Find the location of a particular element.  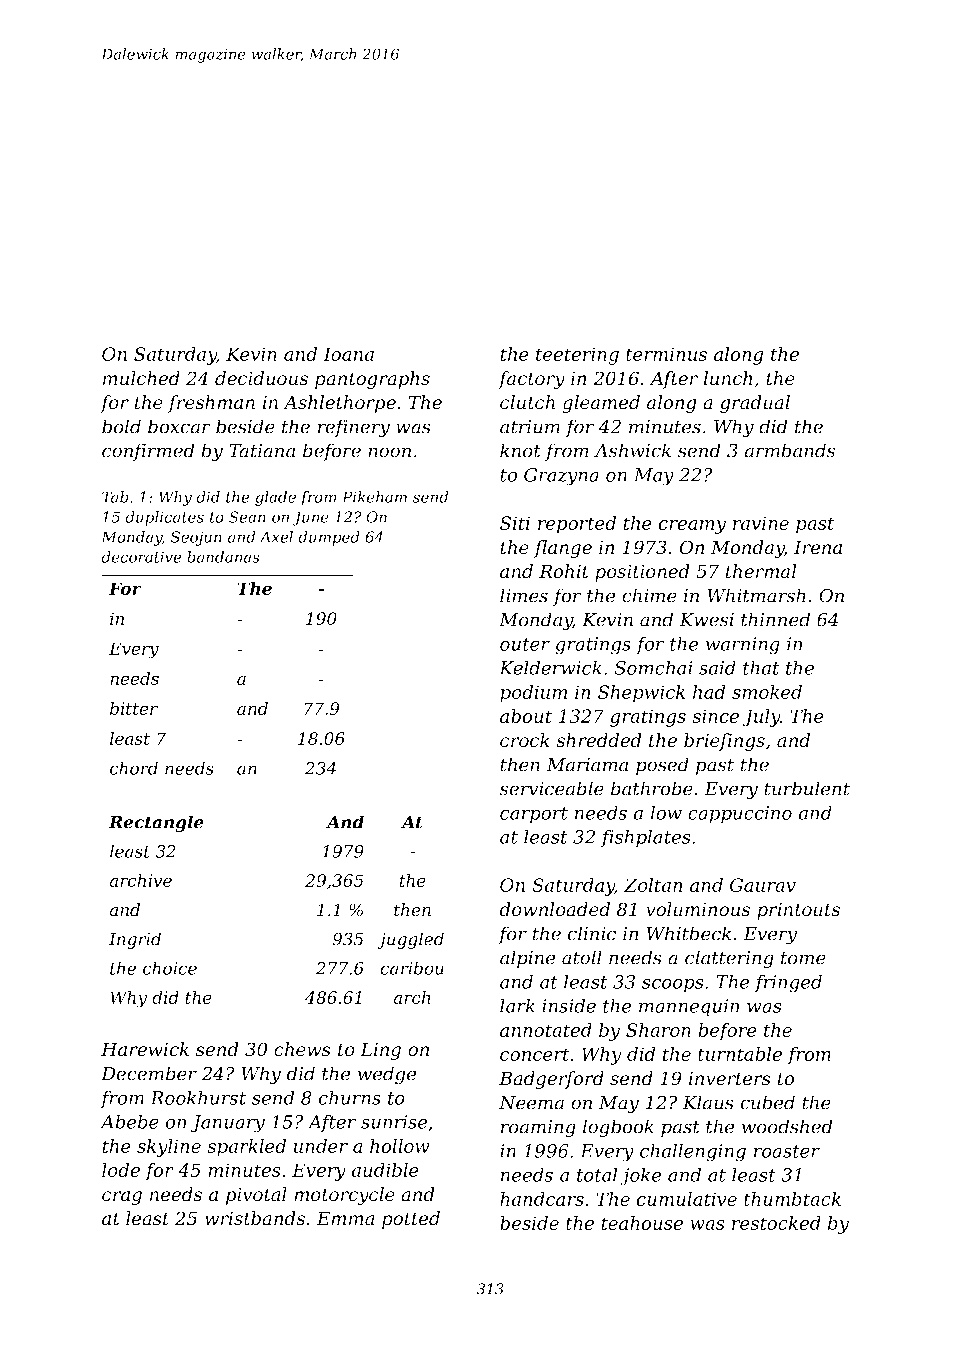

bold is located at coordinates (121, 426).
